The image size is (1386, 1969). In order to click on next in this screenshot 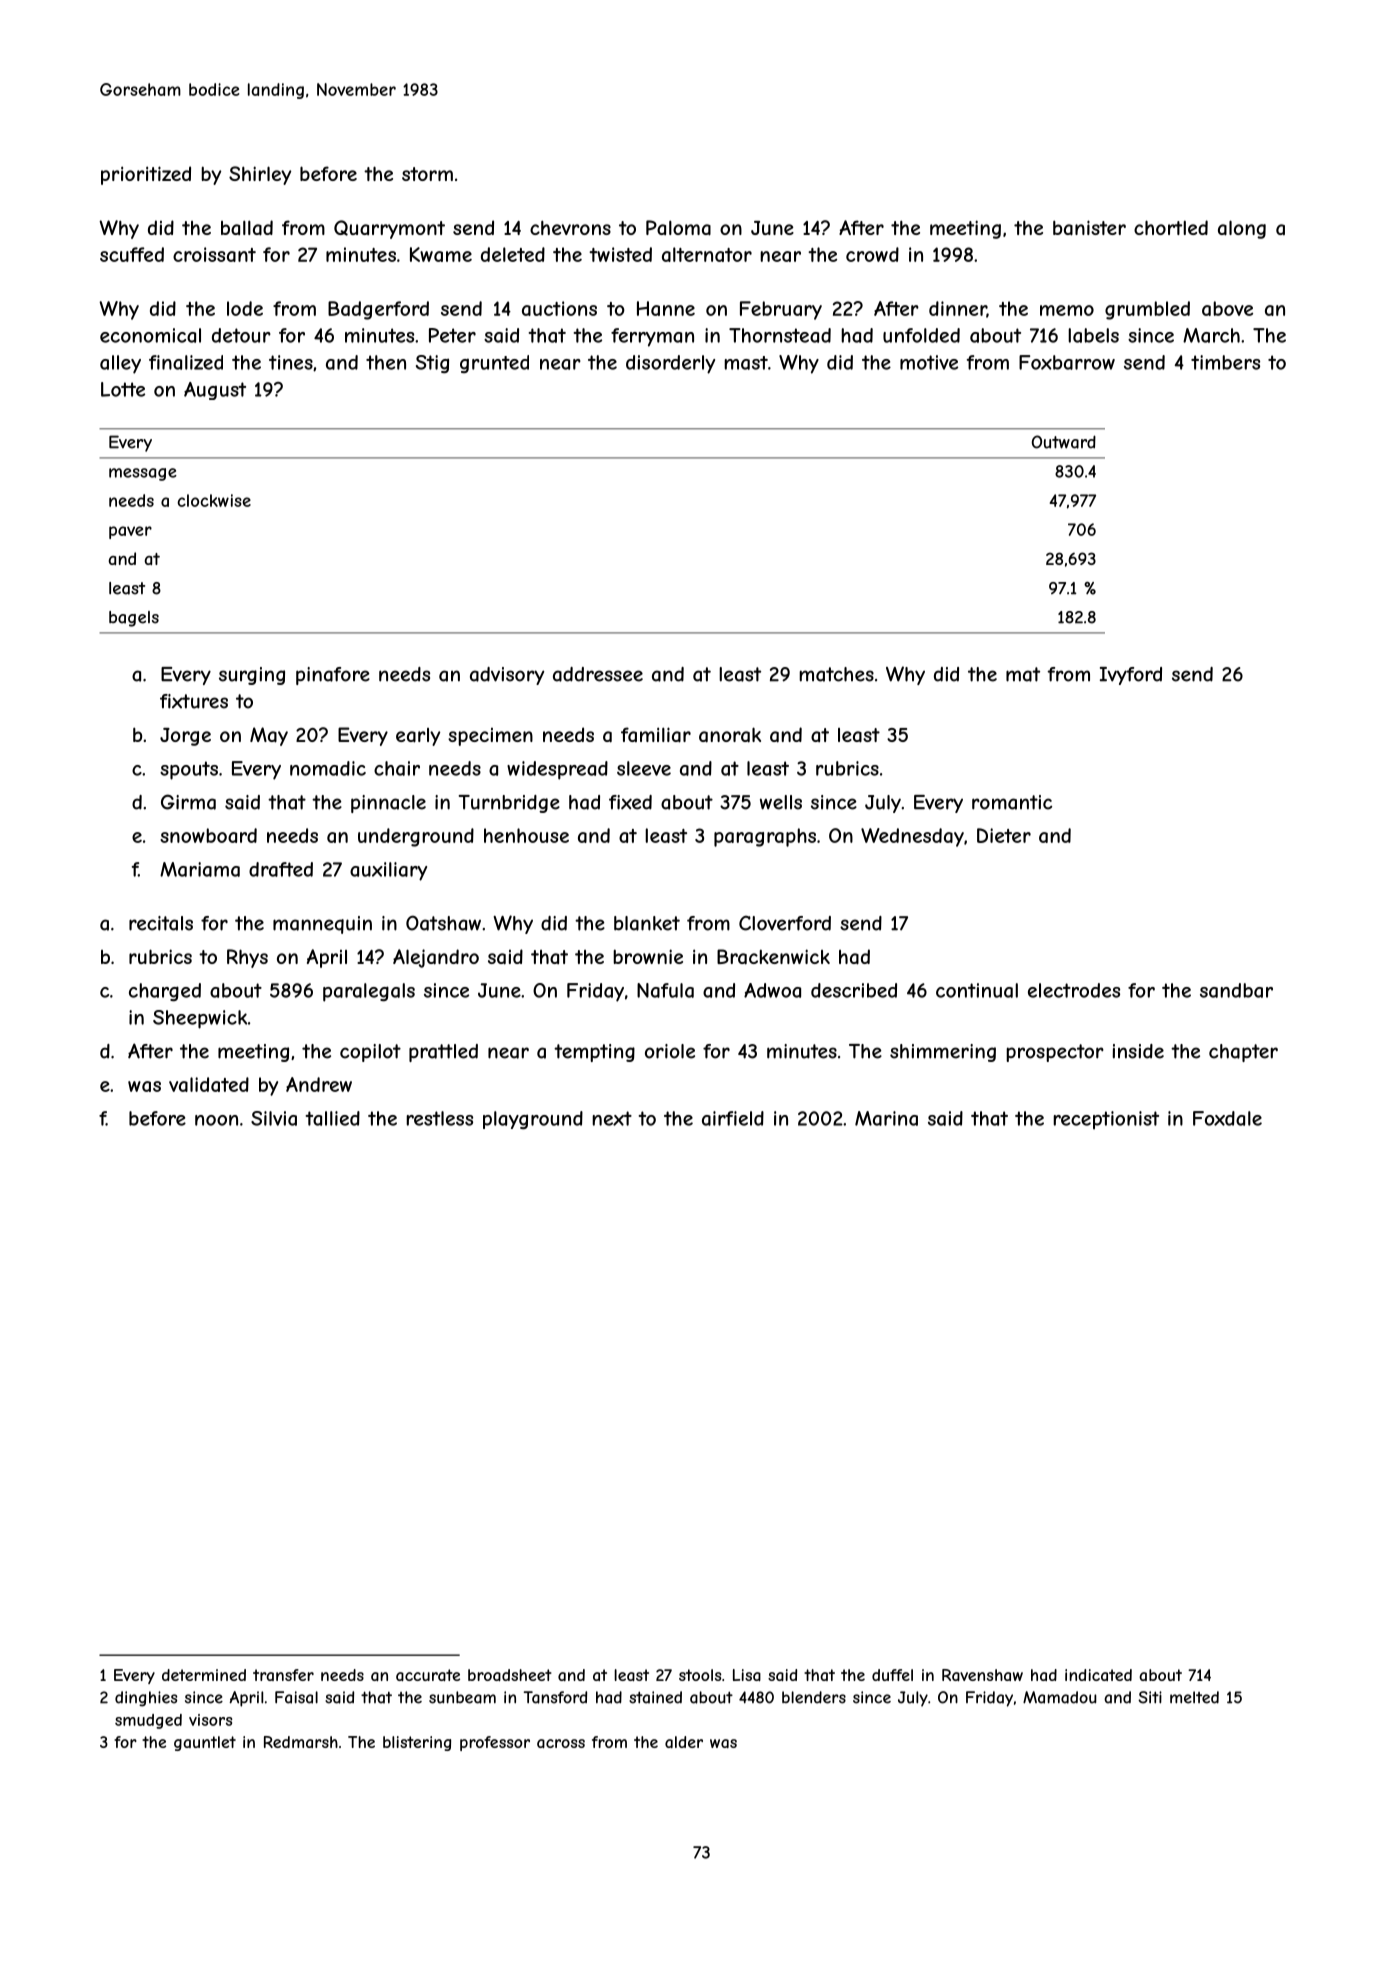, I will do `click(612, 1118)`.
